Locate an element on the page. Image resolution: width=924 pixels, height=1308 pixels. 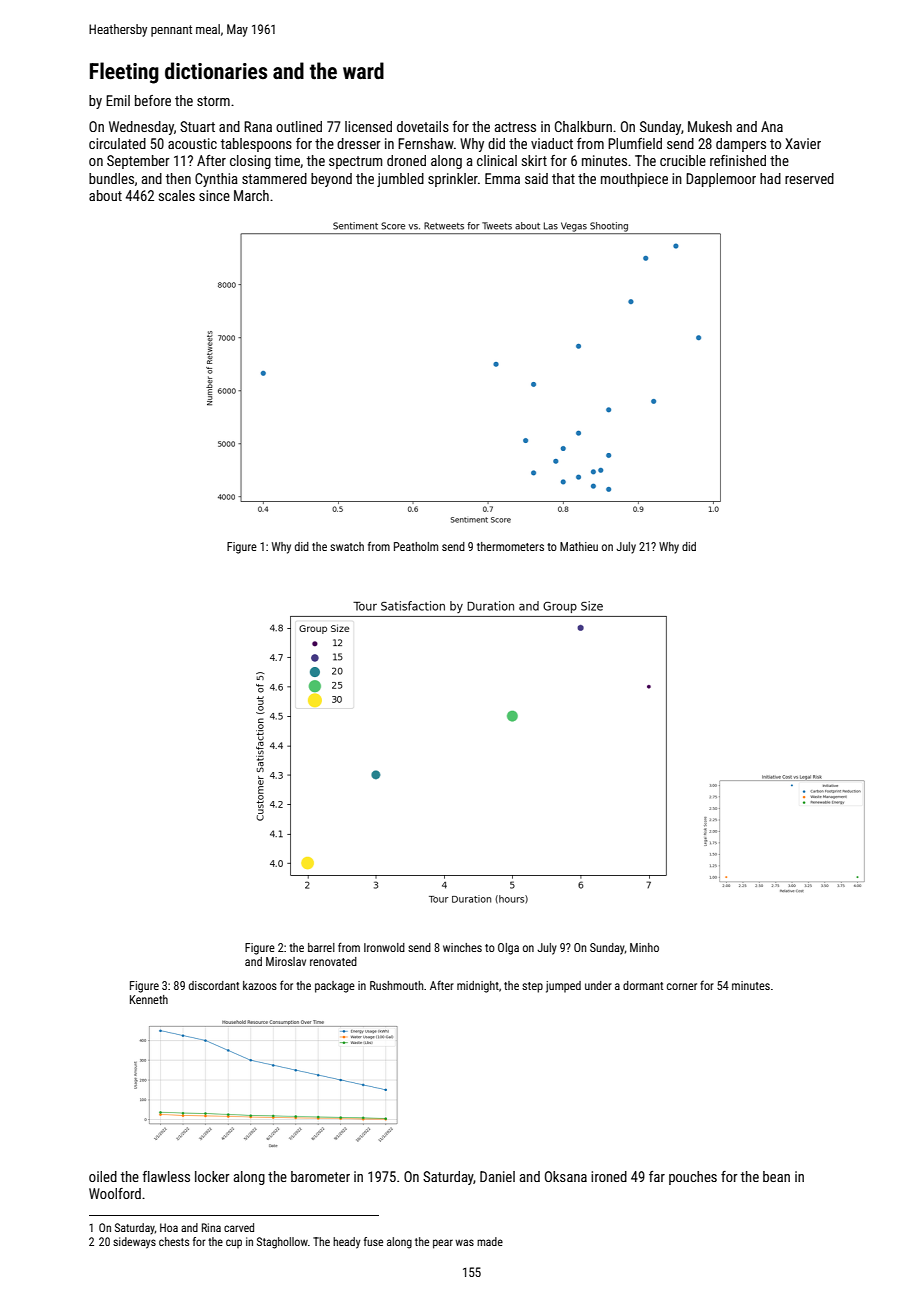
Mukesh is located at coordinates (710, 126).
